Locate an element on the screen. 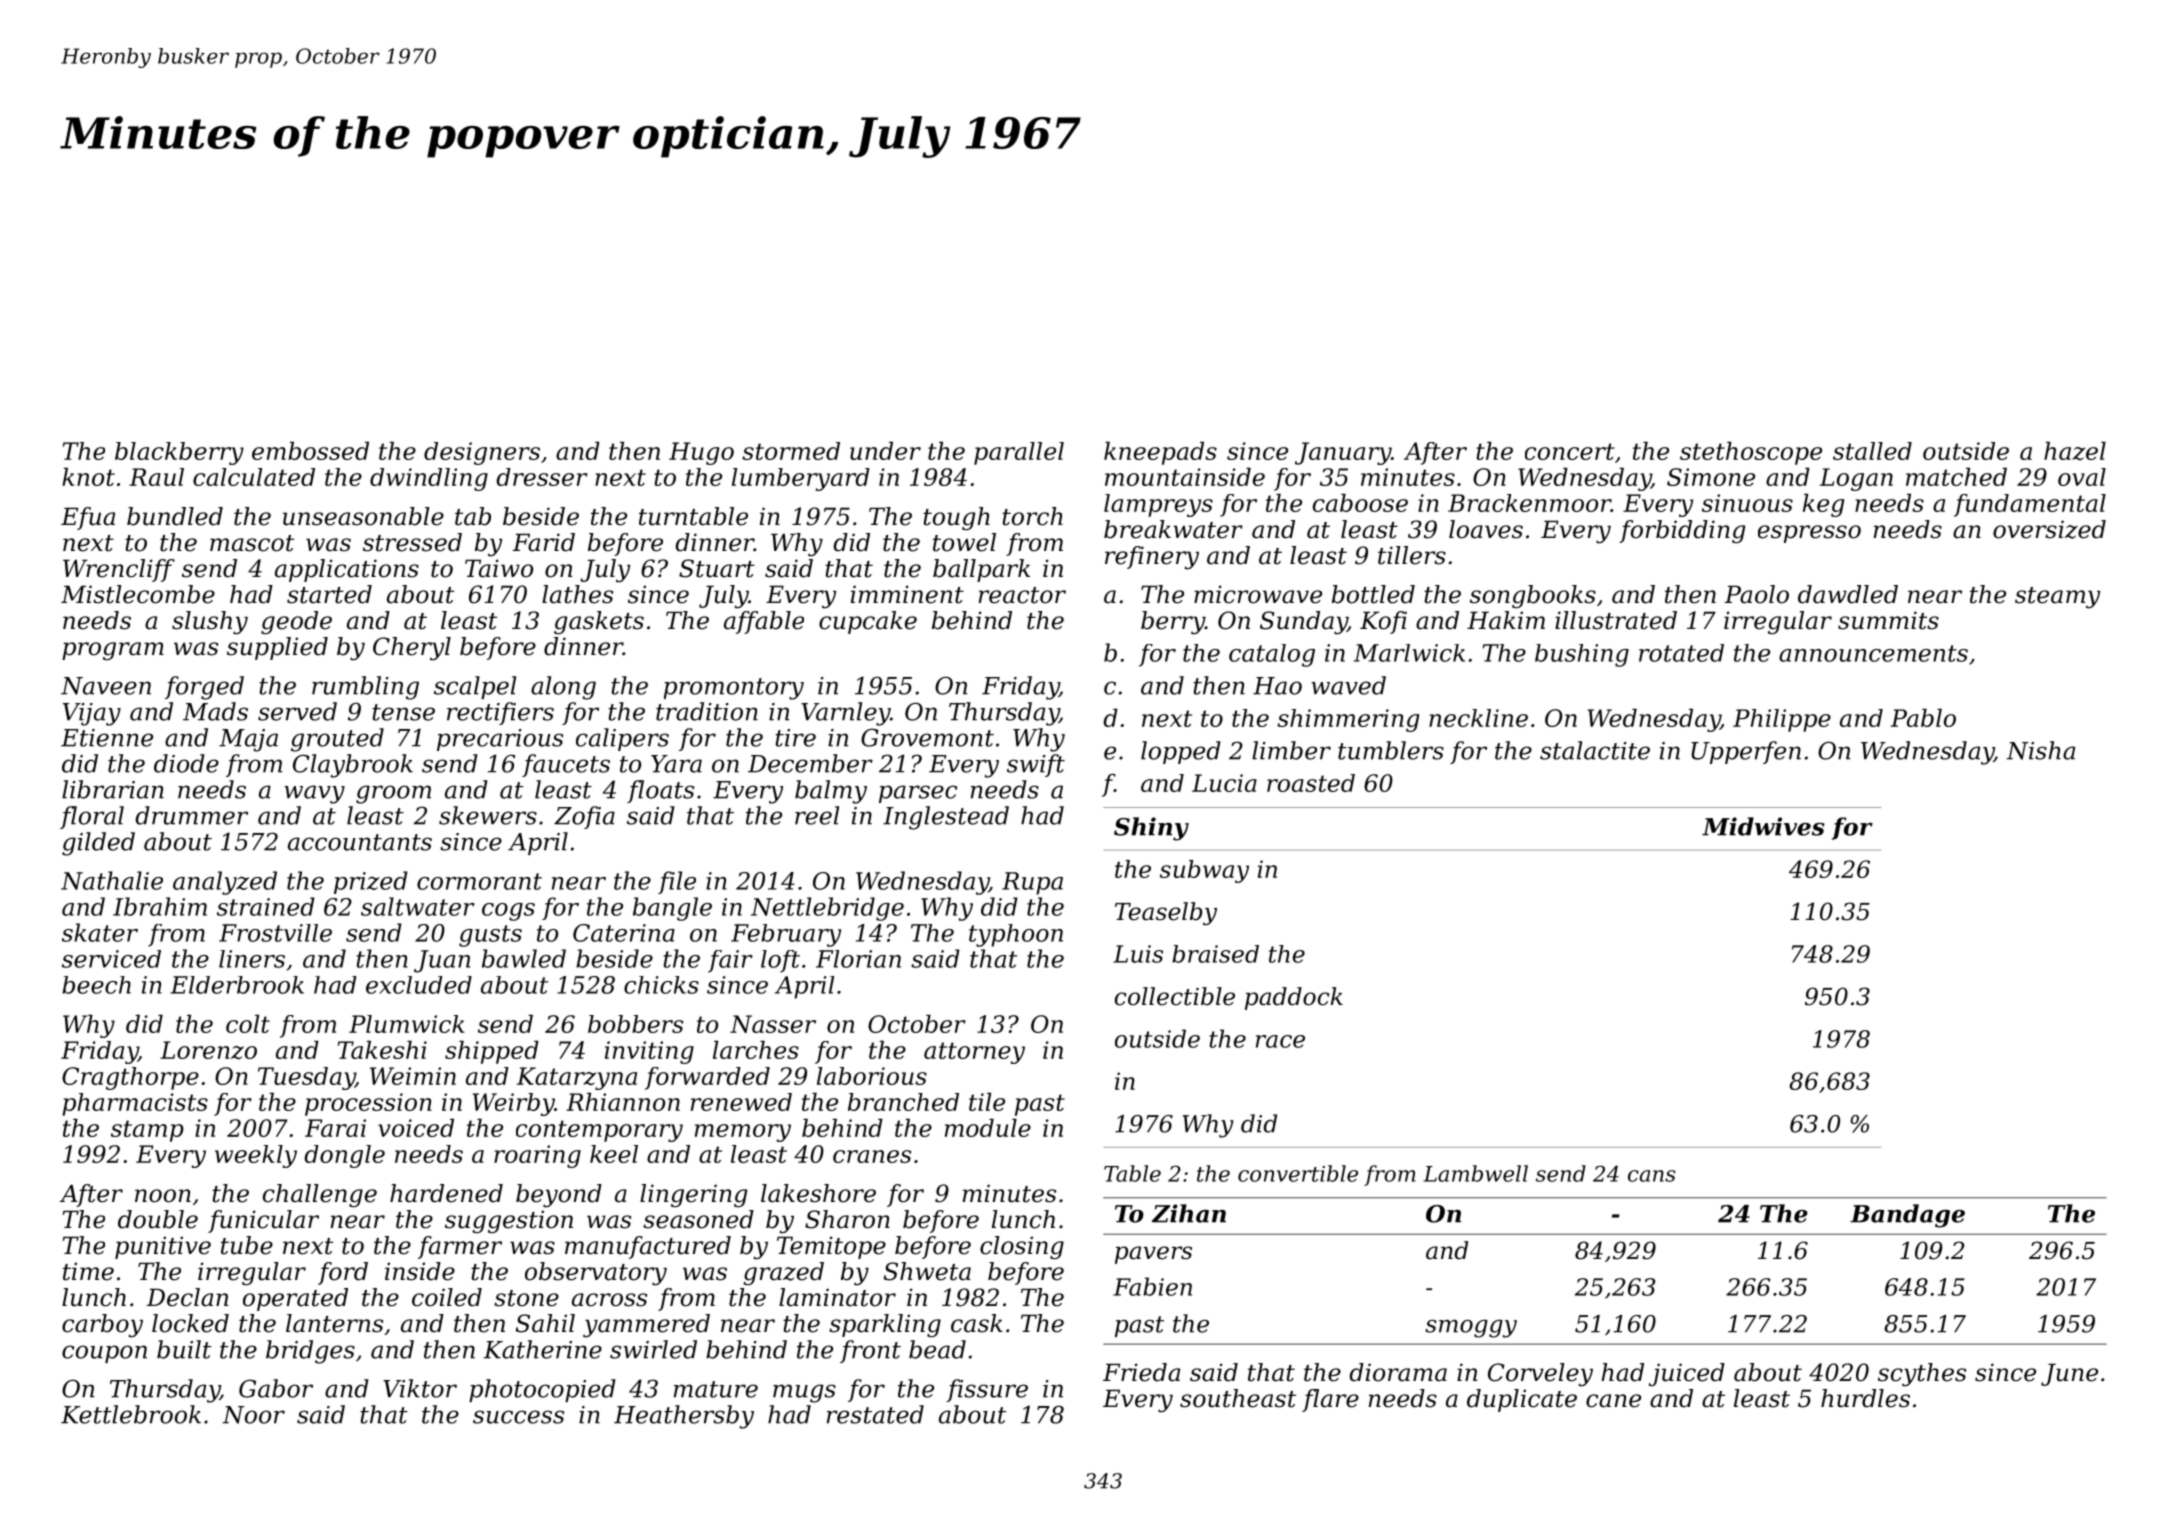  Simone is located at coordinates (1711, 477).
